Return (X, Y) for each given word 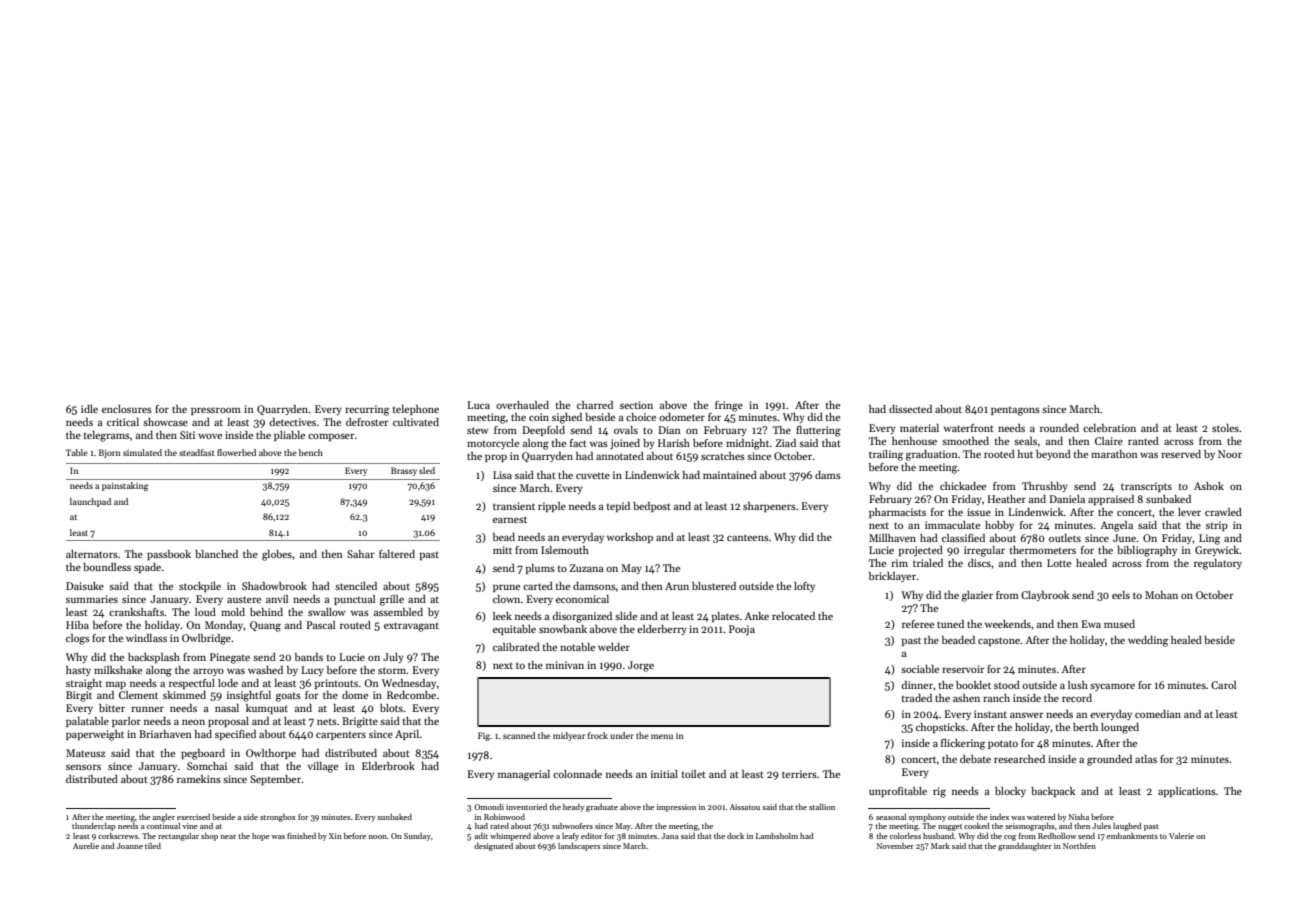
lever (1189, 512)
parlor (126, 722)
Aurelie (86, 846)
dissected (910, 409)
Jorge (641, 666)
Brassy (404, 471)
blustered (714, 586)
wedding (1148, 641)
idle (89, 409)
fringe (729, 406)
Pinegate (230, 658)
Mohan (1161, 595)
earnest (510, 519)
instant (990, 714)
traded (917, 698)
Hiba (77, 625)
